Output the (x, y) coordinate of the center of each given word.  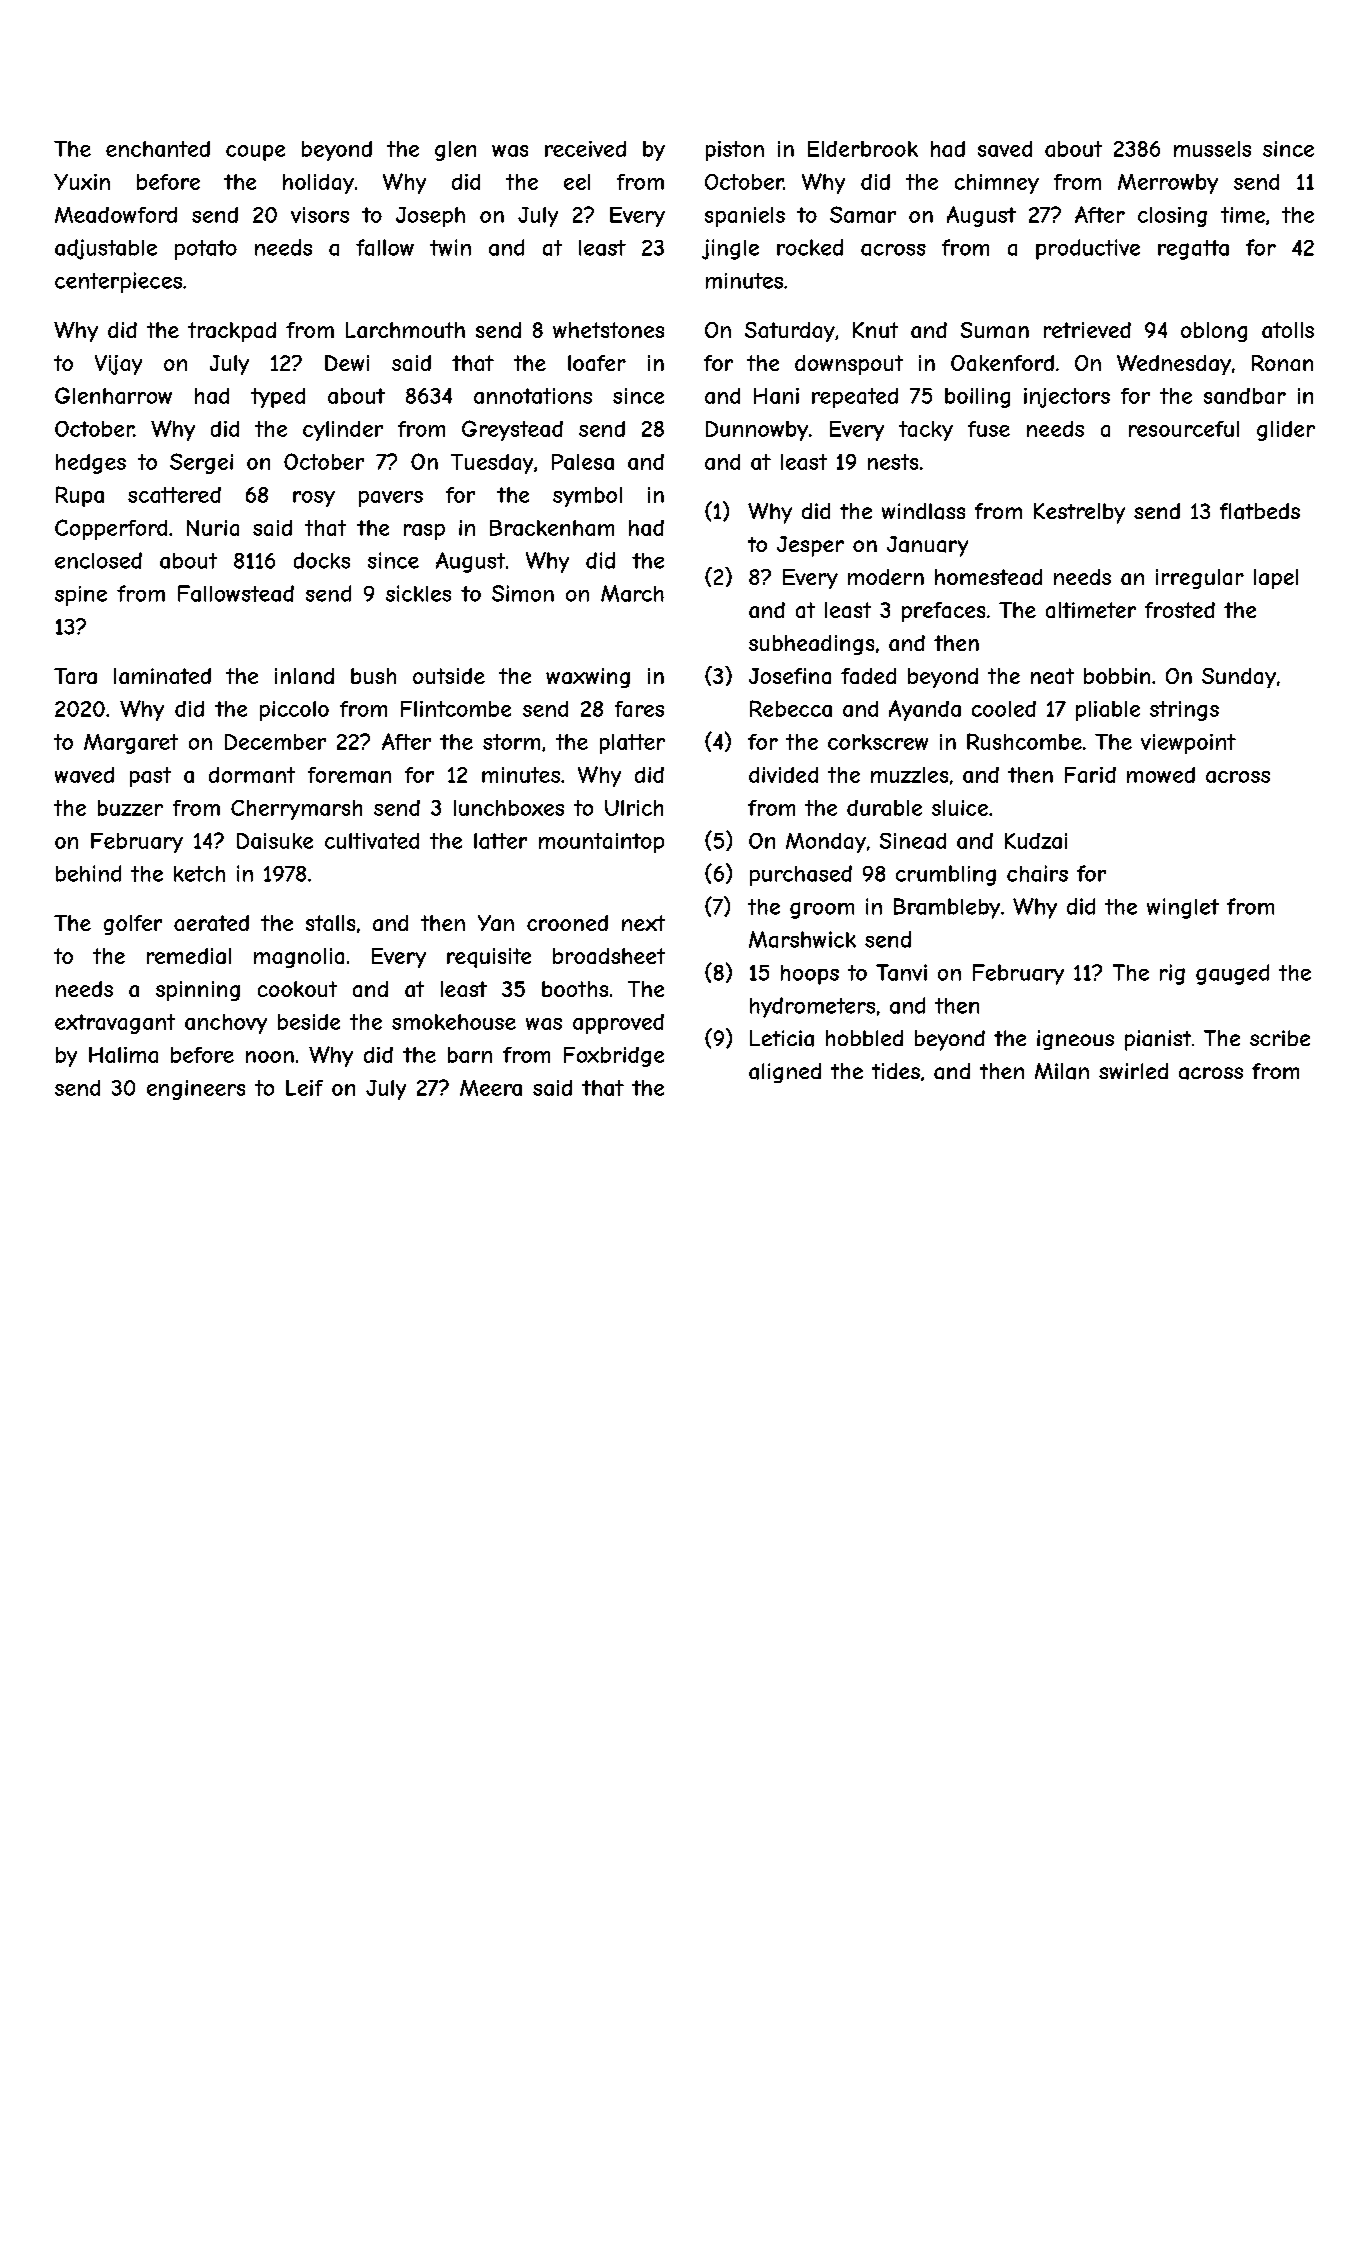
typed (278, 398)
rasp (424, 532)
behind (88, 873)
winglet (1183, 908)
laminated (162, 676)
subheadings (811, 645)
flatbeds (1260, 511)
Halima (123, 1055)
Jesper (810, 546)
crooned (567, 923)
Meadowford (116, 215)
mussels (1212, 149)
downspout (849, 365)
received (585, 149)
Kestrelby (1079, 513)
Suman (995, 330)
